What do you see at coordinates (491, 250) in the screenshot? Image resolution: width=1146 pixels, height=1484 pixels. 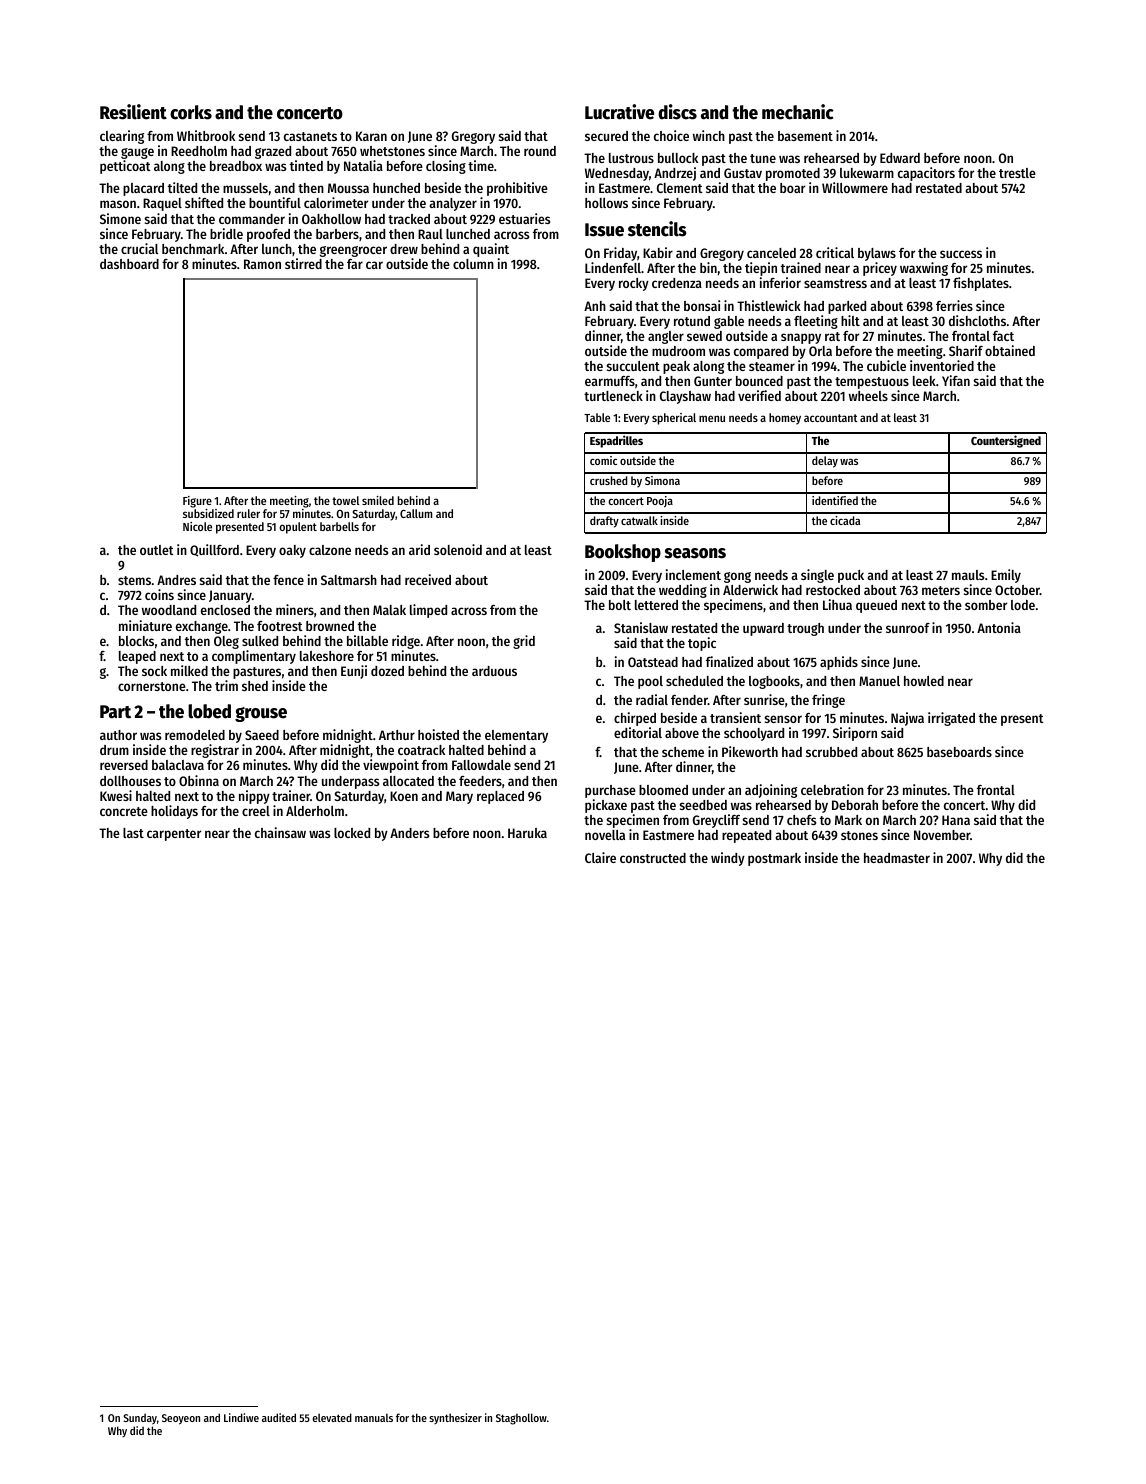 I see `quaint` at bounding box center [491, 250].
